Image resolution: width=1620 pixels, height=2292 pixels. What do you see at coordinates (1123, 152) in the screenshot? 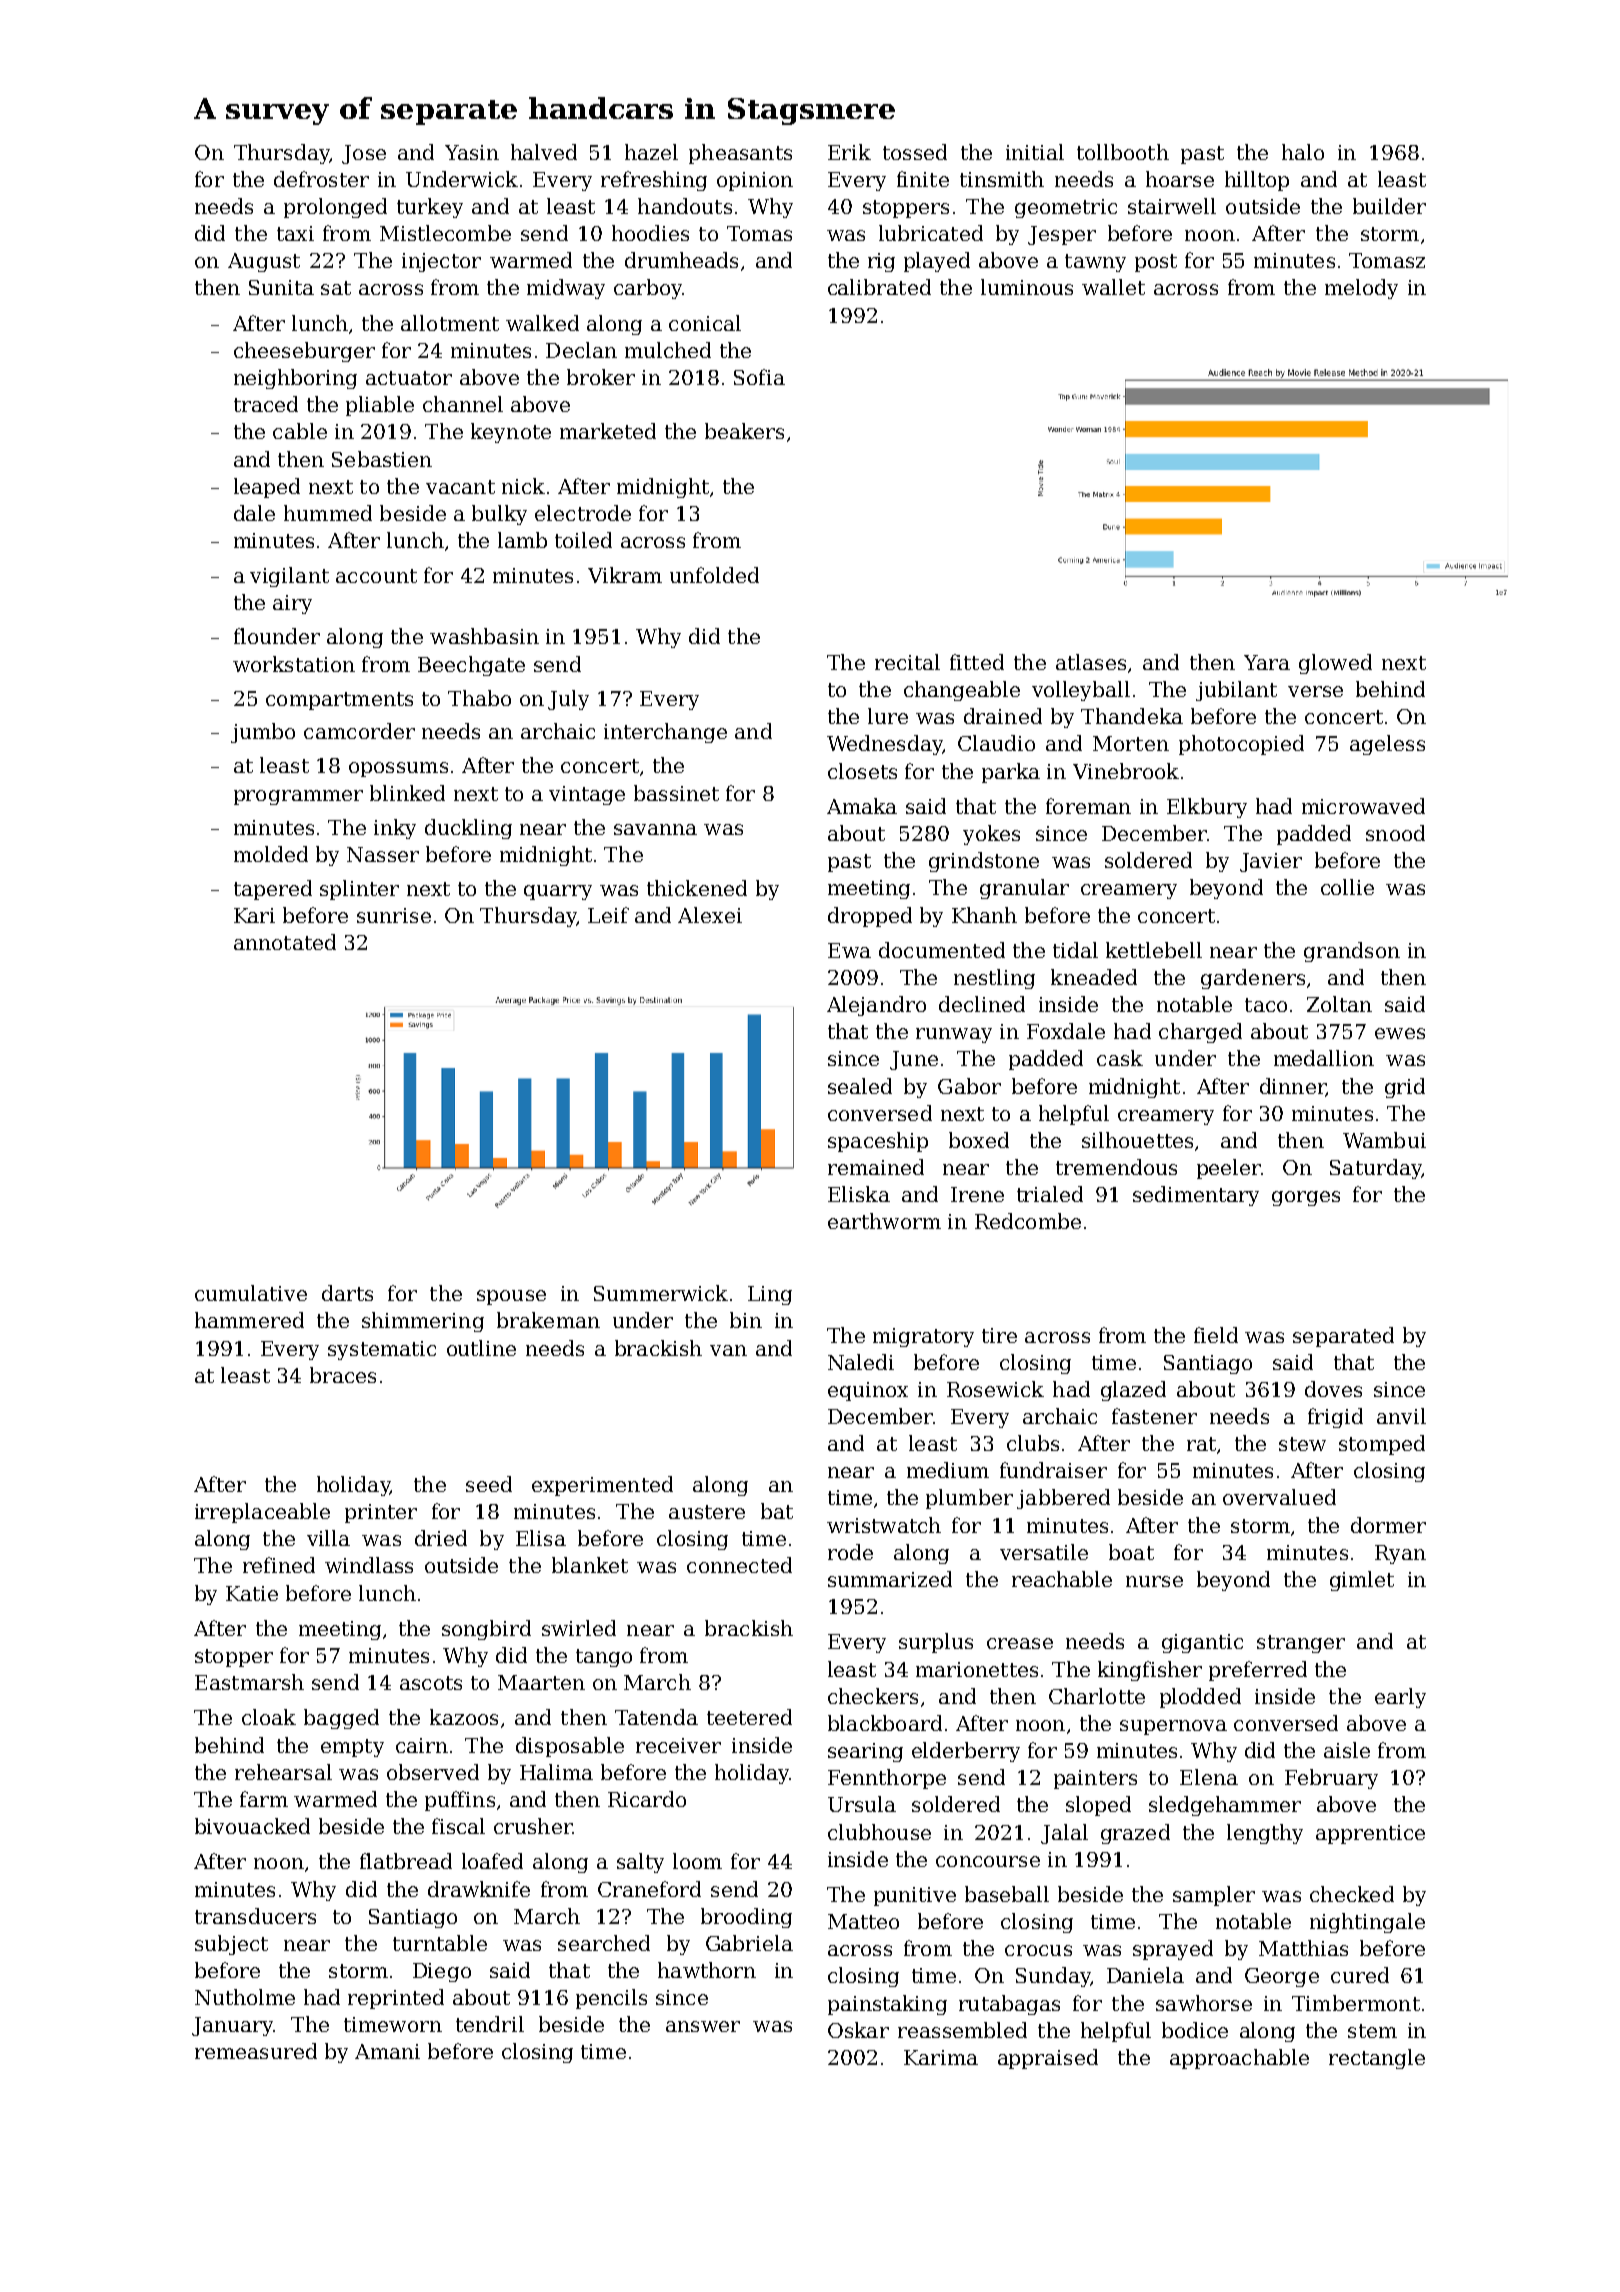
I see `tollbooth` at bounding box center [1123, 152].
